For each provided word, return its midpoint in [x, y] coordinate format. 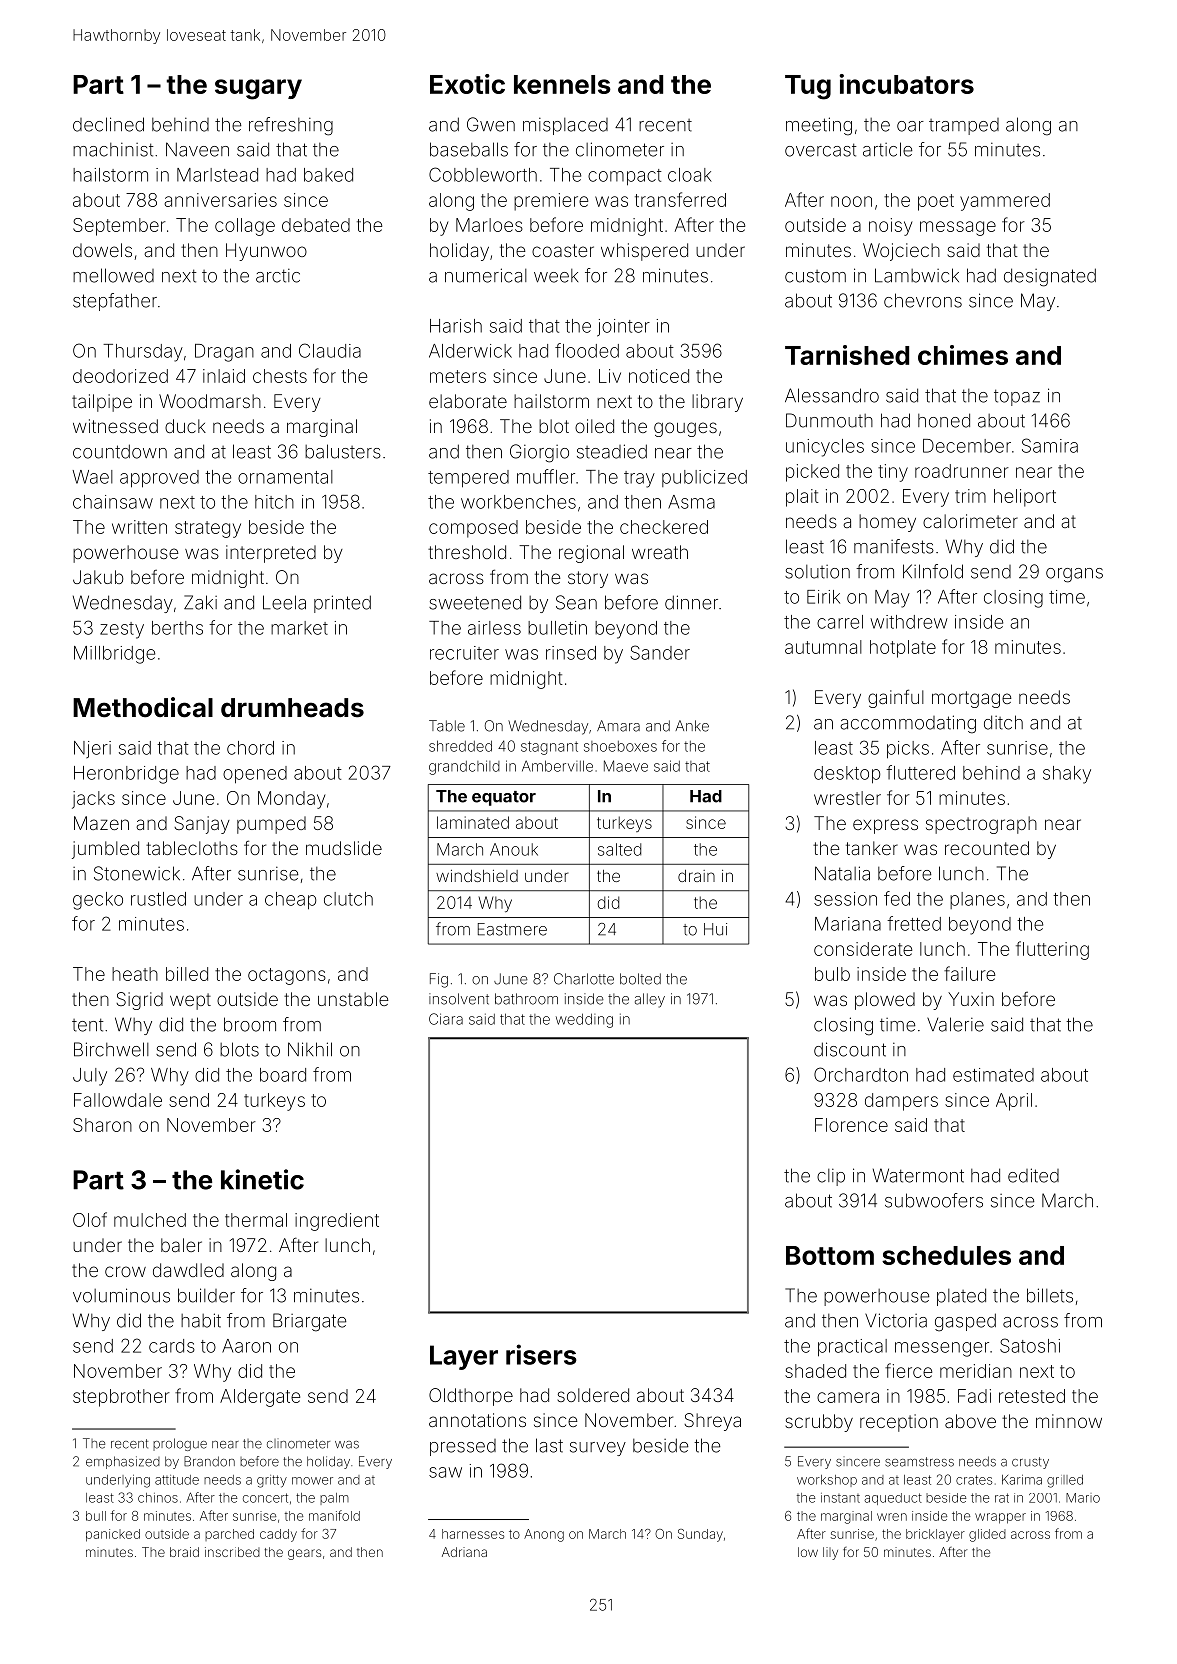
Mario [1083, 1498]
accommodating [908, 724]
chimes [963, 355]
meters [458, 376]
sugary [258, 89]
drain [696, 876]
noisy [890, 227]
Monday [291, 800]
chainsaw [113, 502]
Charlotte [584, 979]
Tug [808, 87]
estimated [993, 1075]
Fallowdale [118, 1100]
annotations [477, 1420]
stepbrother [121, 1398]
